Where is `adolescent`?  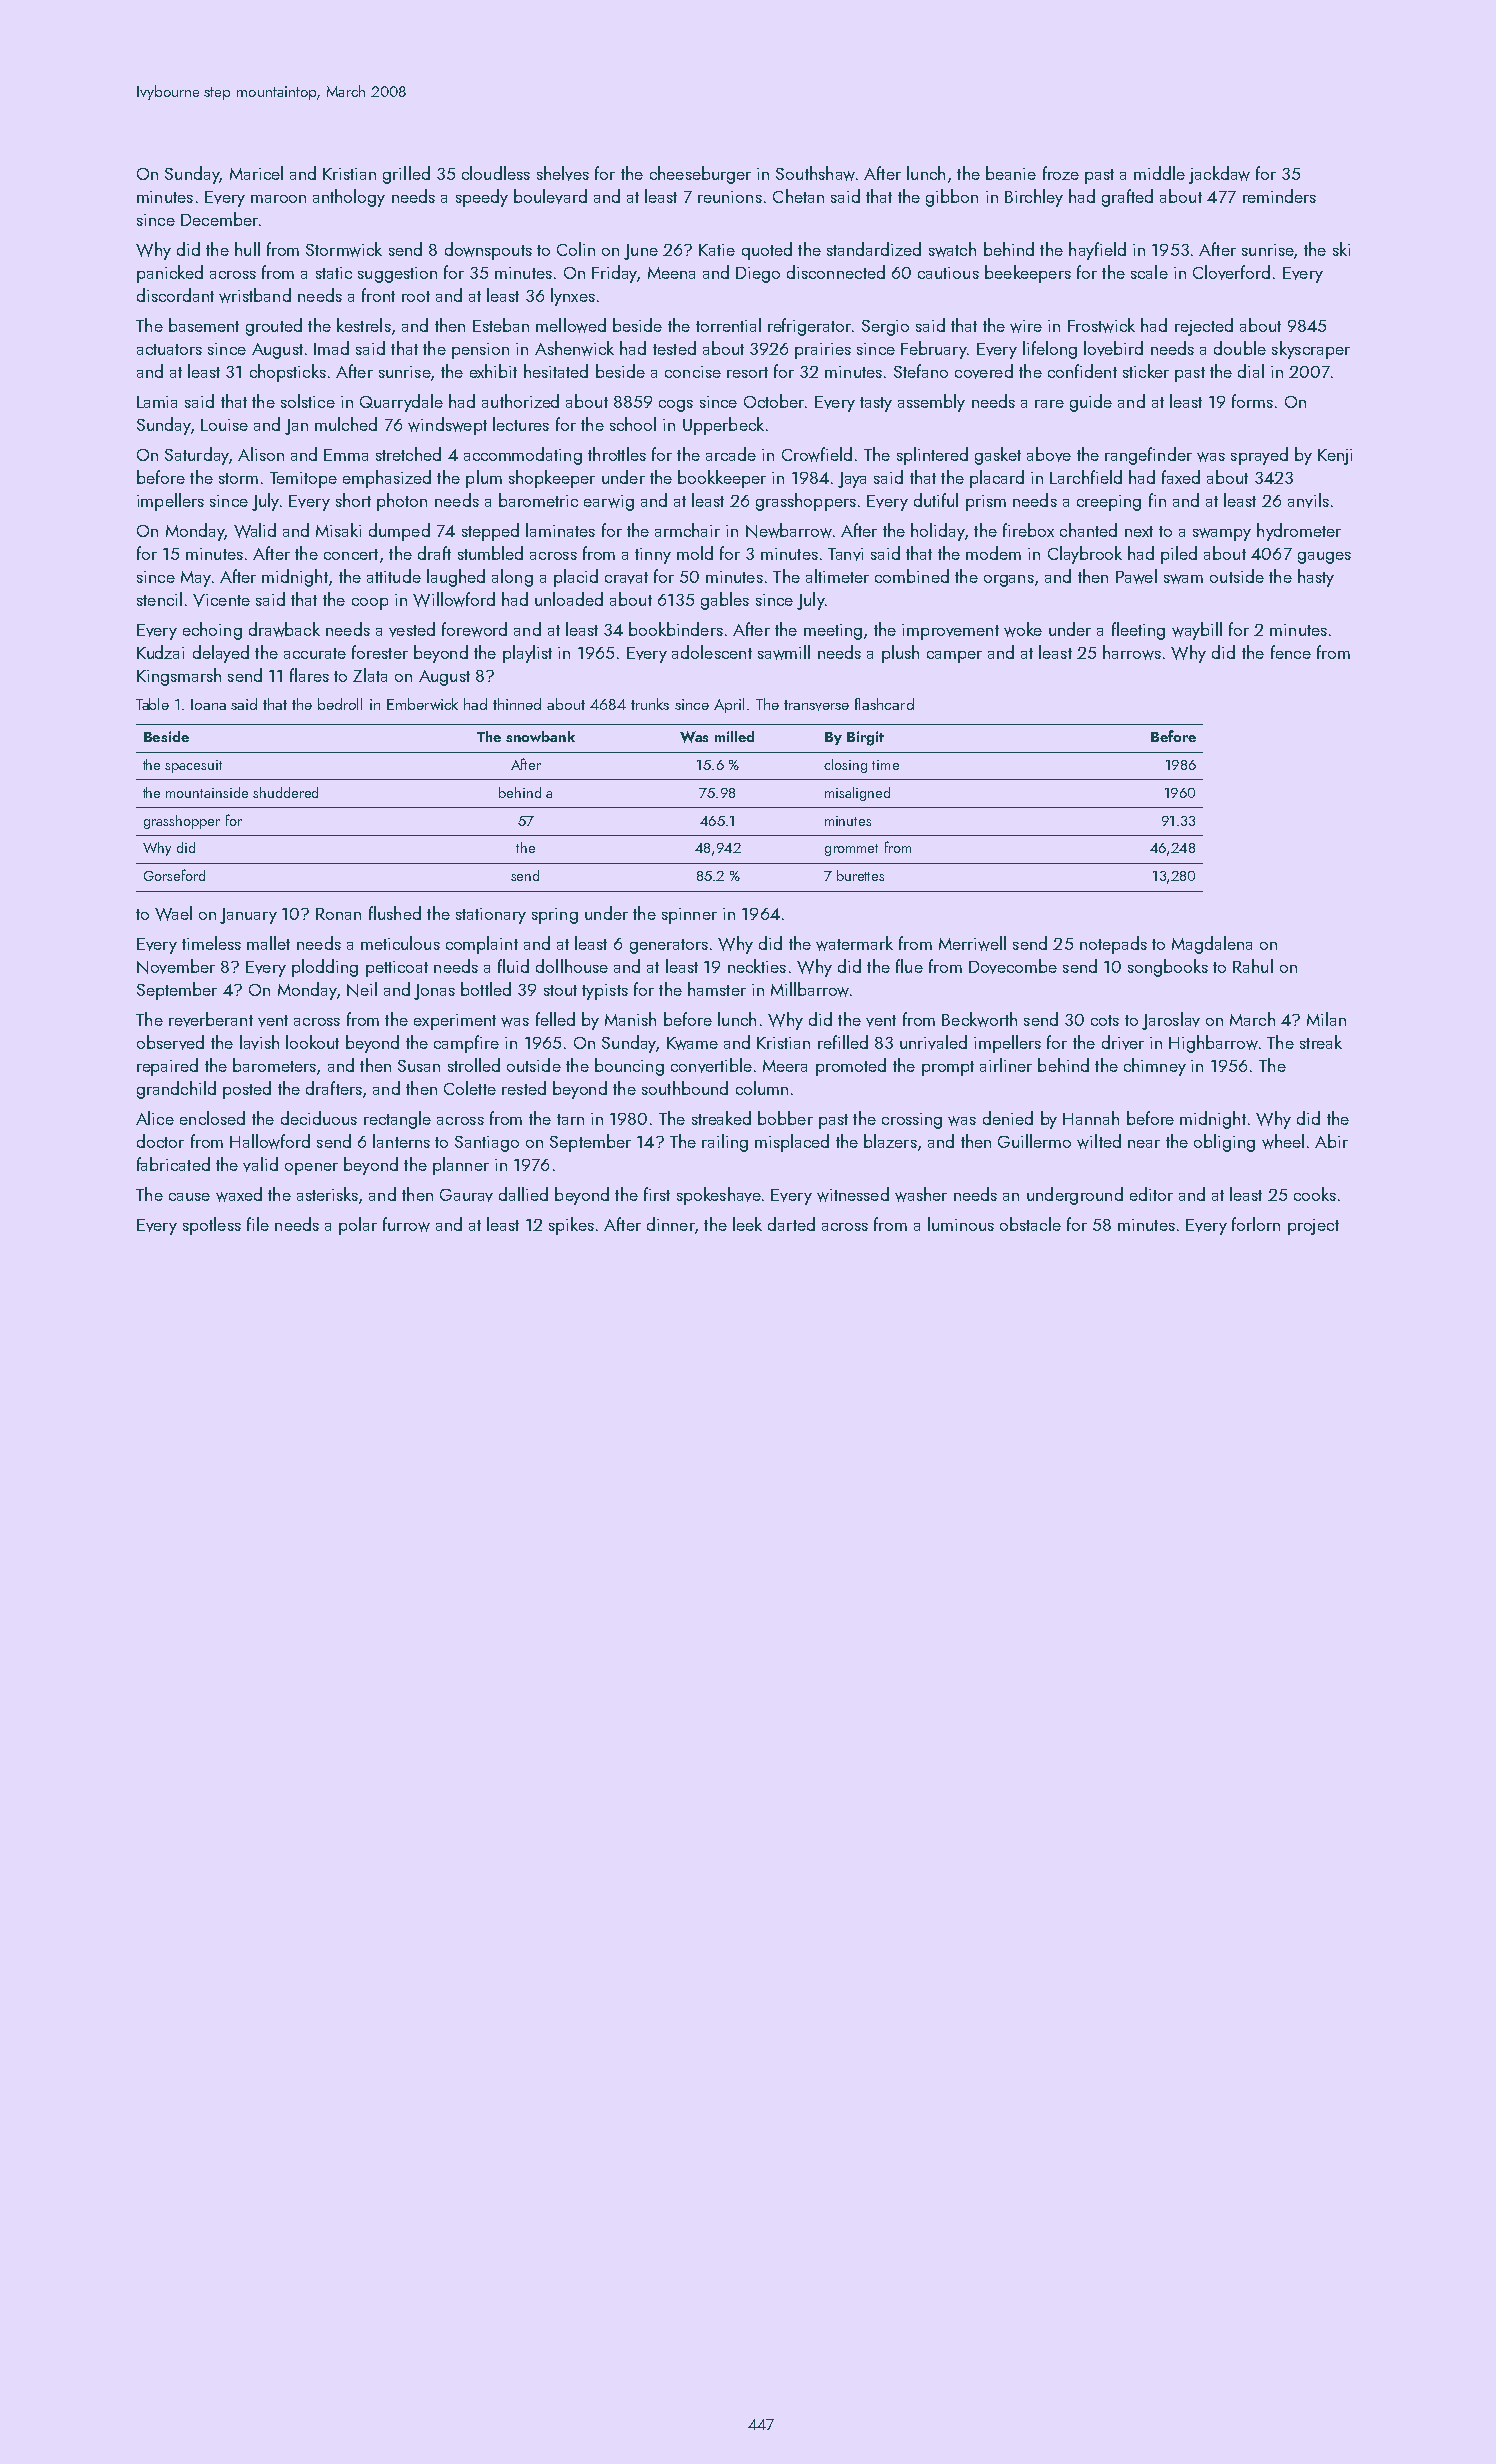 adolescent is located at coordinates (712, 652).
